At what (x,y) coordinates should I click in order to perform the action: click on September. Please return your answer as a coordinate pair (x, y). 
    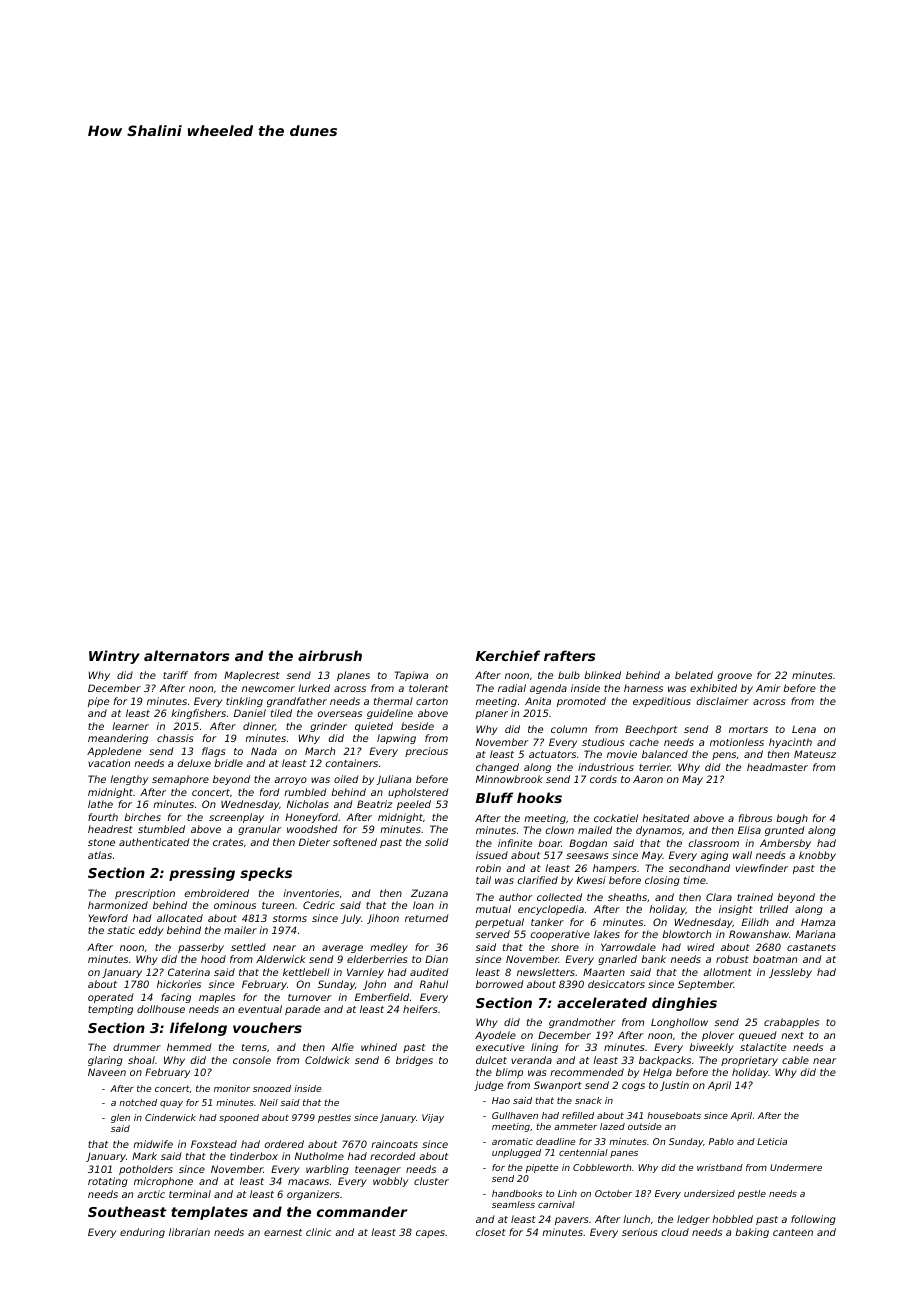
    Looking at the image, I should click on (706, 985).
